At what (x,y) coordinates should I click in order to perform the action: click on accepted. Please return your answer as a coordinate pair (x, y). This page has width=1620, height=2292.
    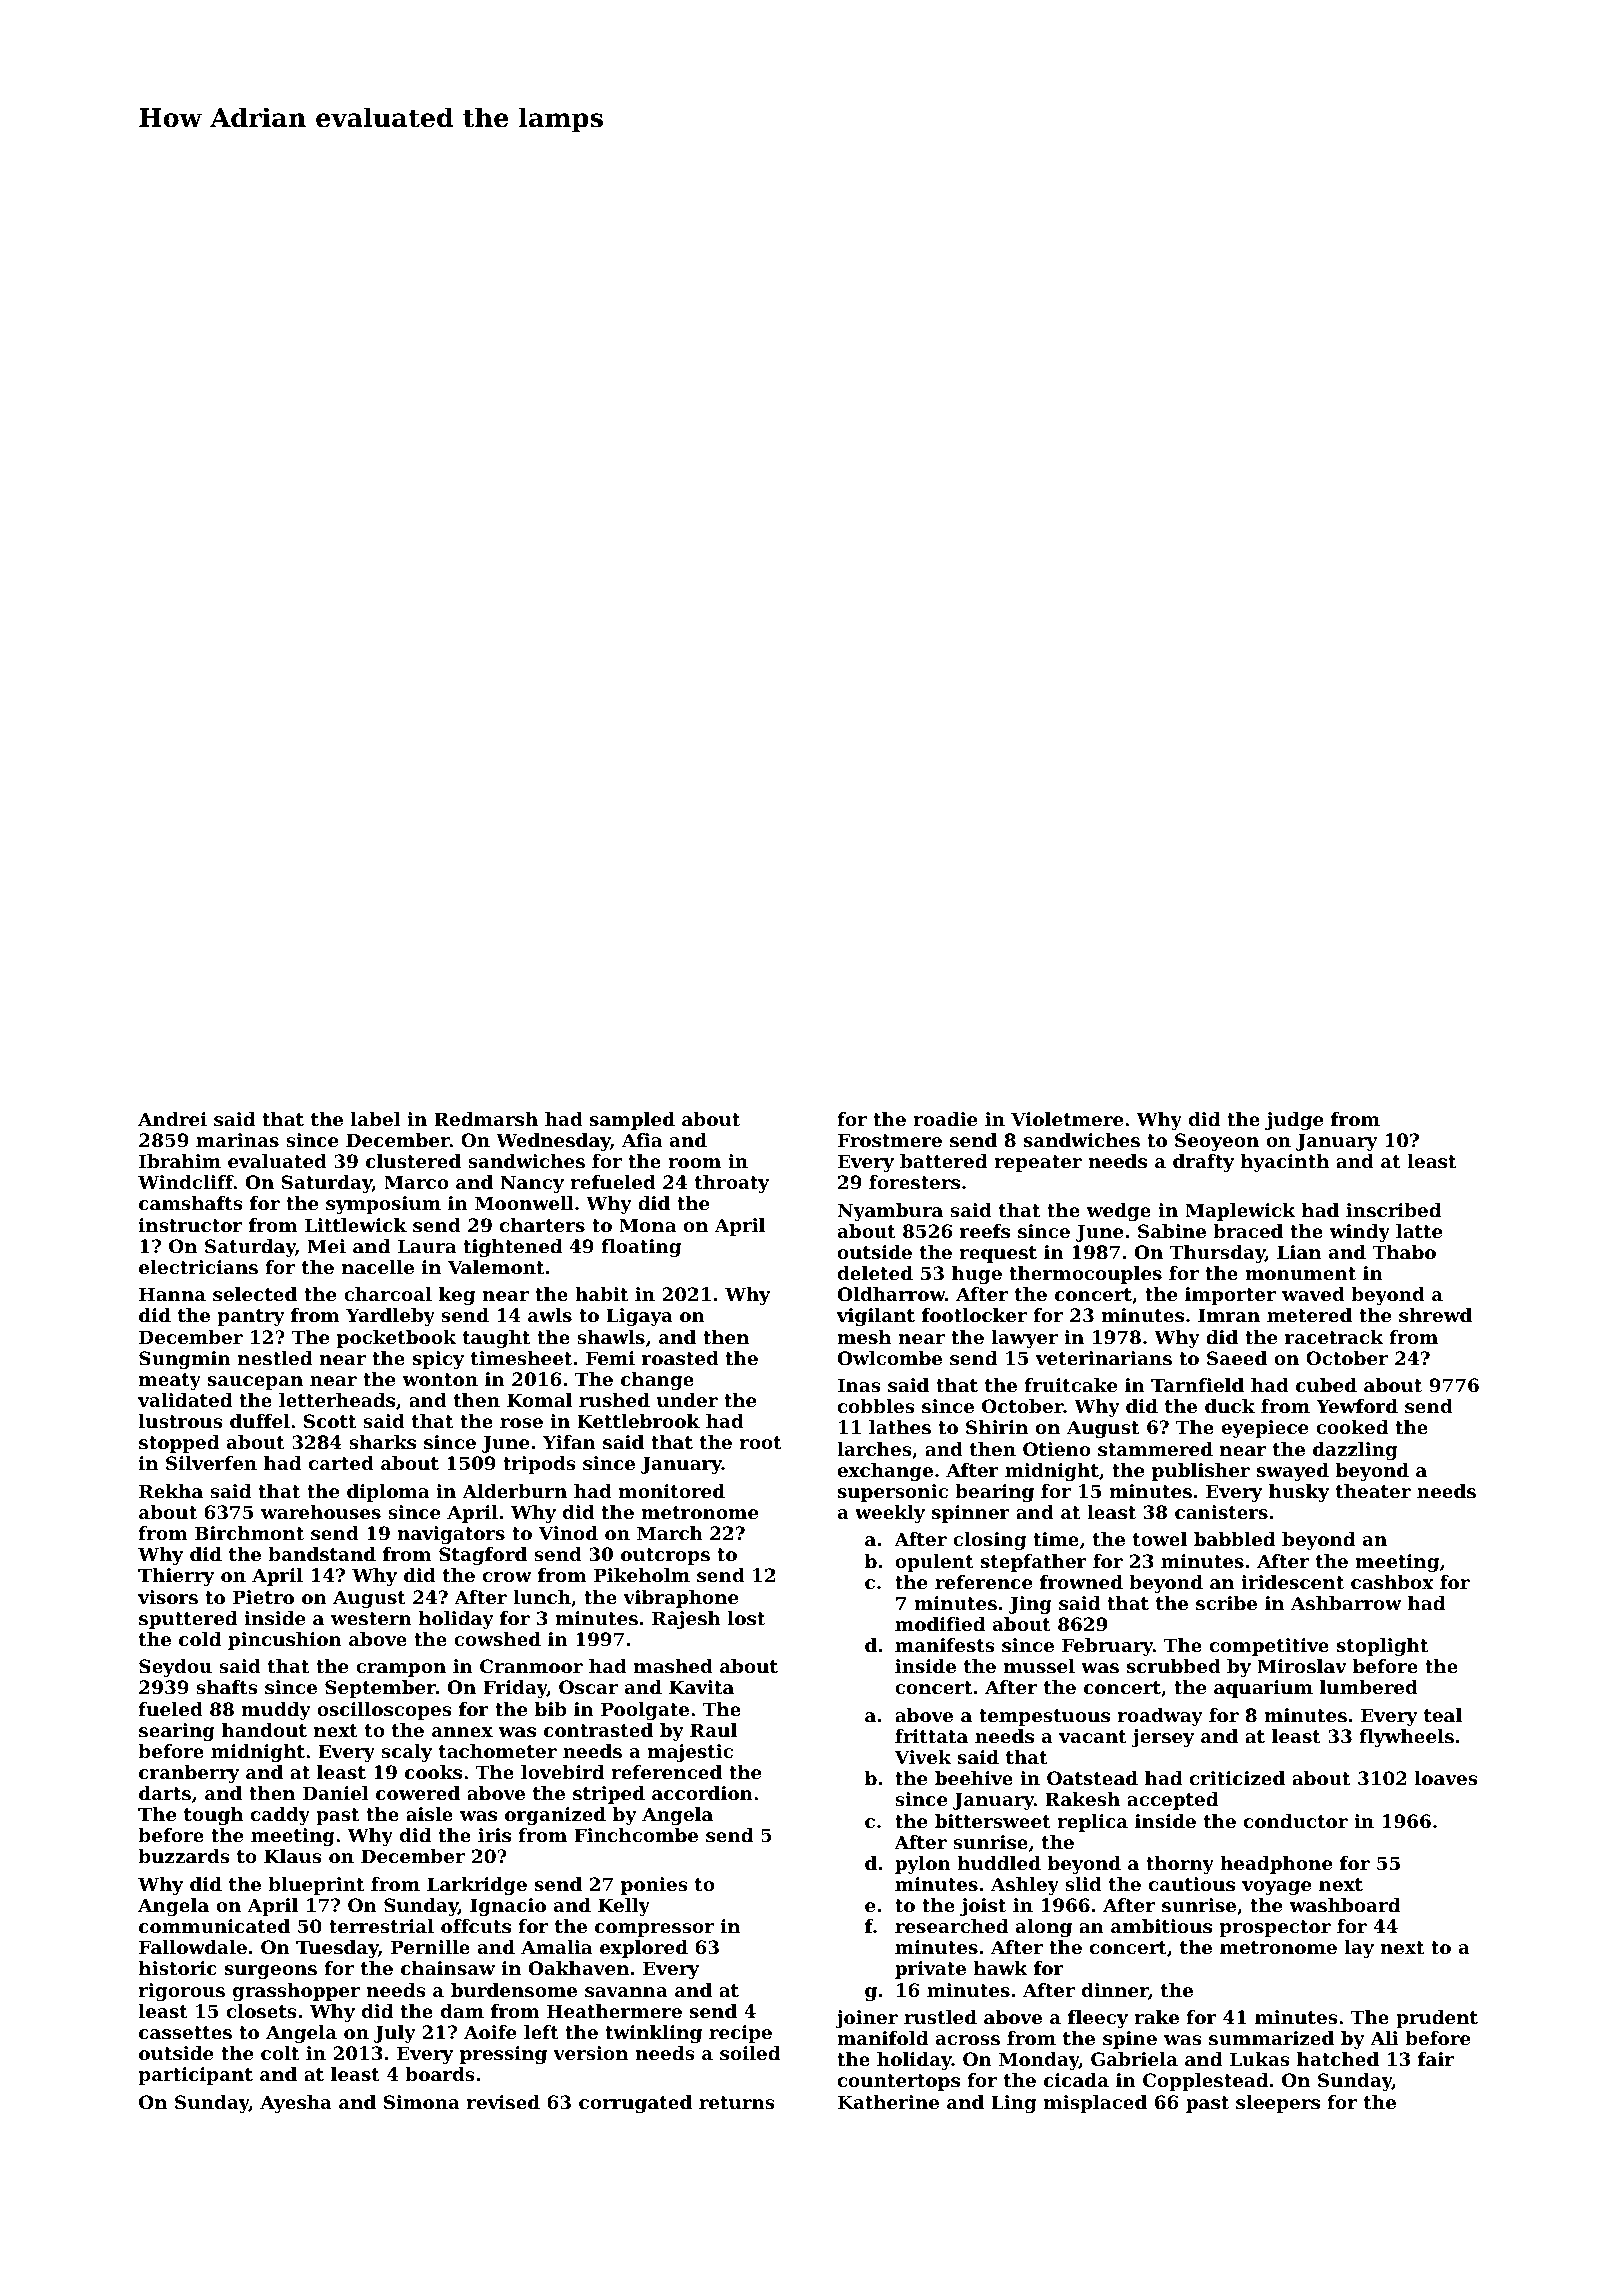
    Looking at the image, I should click on (1172, 1801).
